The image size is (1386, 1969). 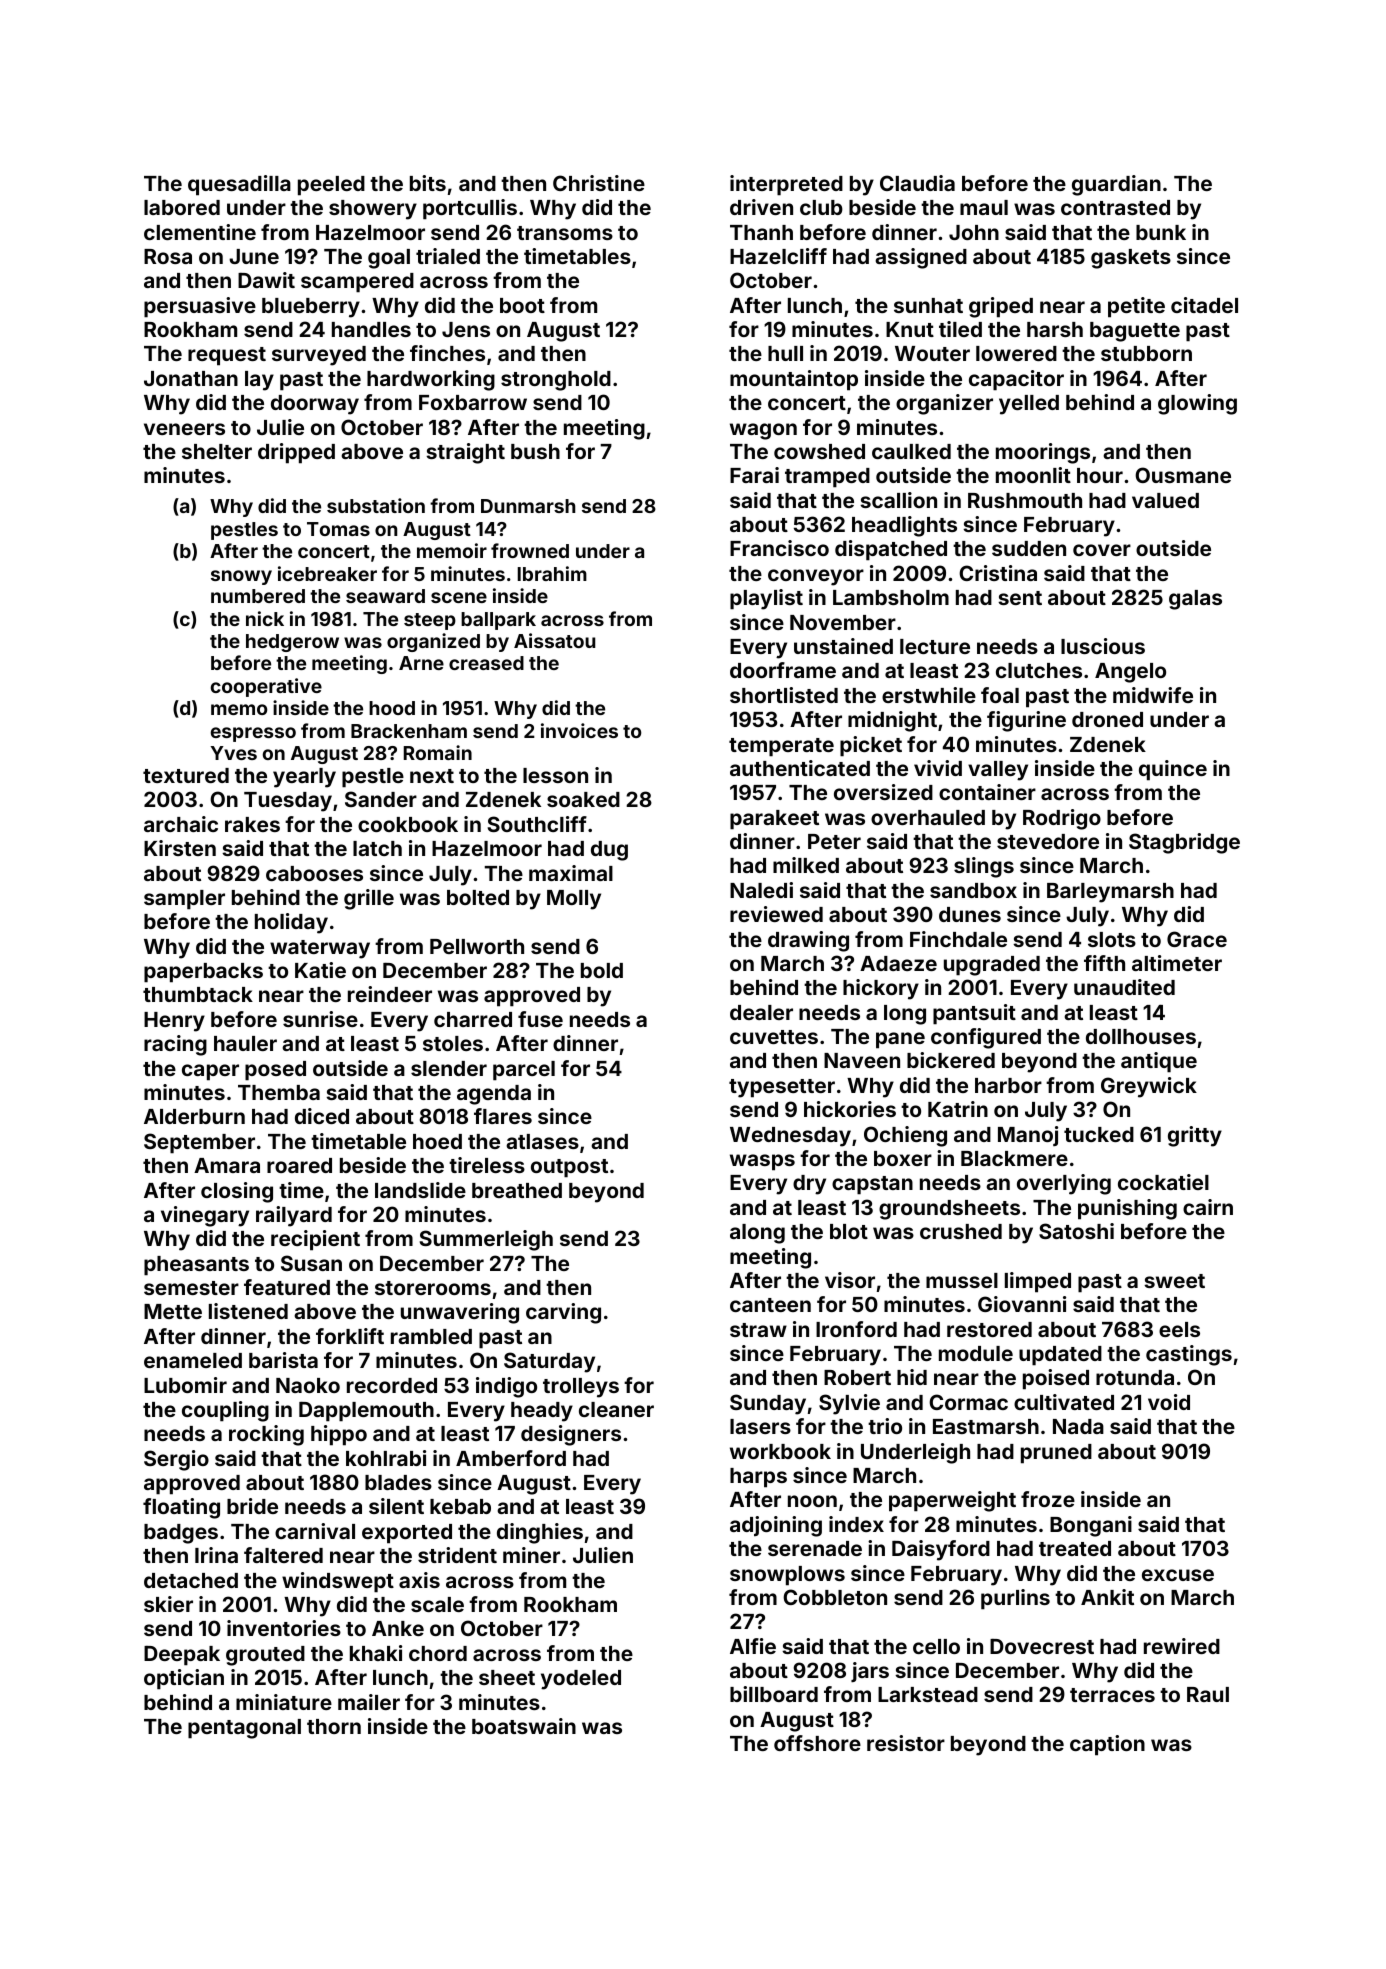 I want to click on galas, so click(x=1195, y=600).
